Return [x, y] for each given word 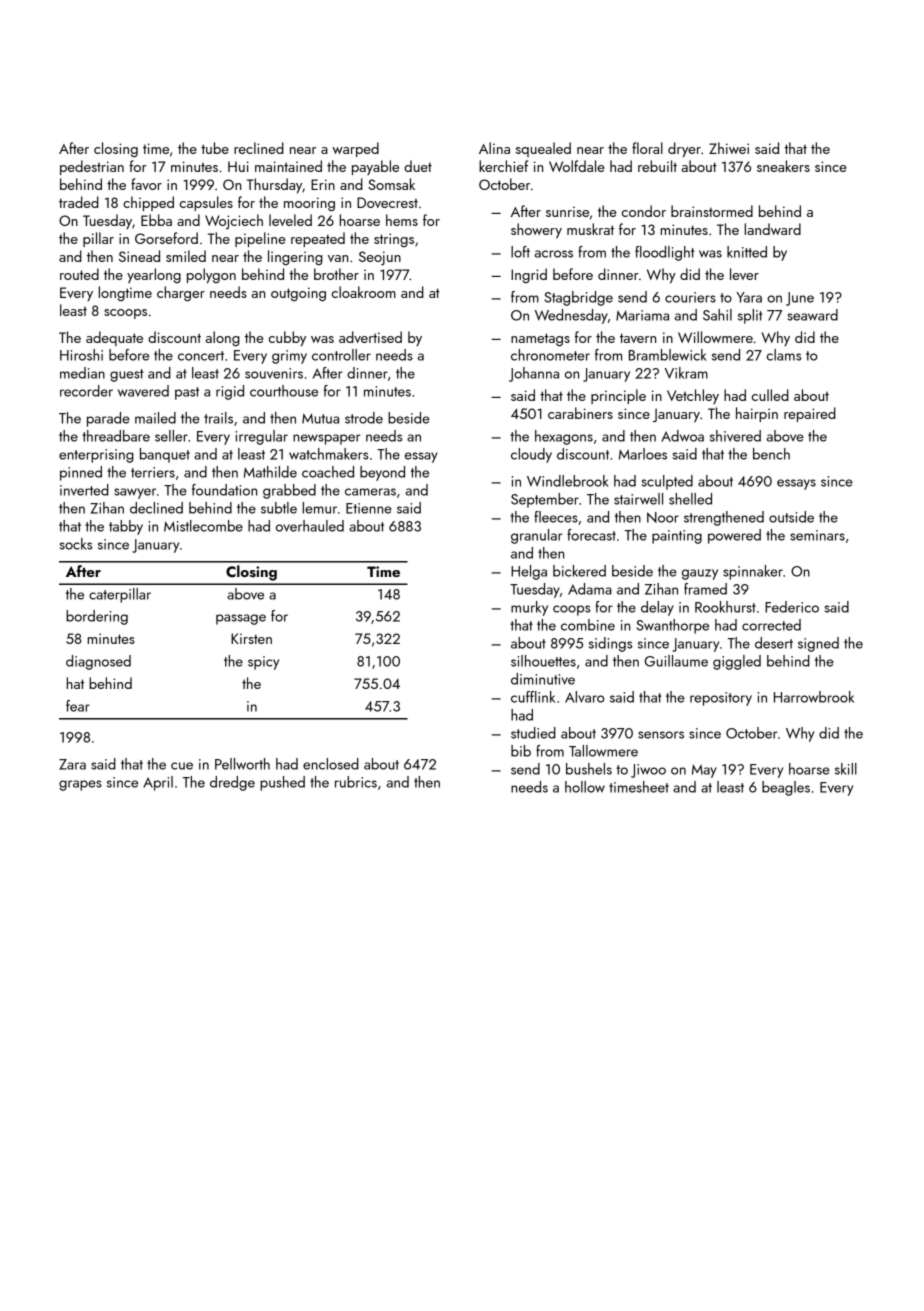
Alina [494, 148]
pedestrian [92, 167]
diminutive [543, 679]
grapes [80, 785]
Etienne [369, 508]
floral [647, 148]
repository [721, 699]
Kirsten [251, 638]
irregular [261, 437]
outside [791, 517]
